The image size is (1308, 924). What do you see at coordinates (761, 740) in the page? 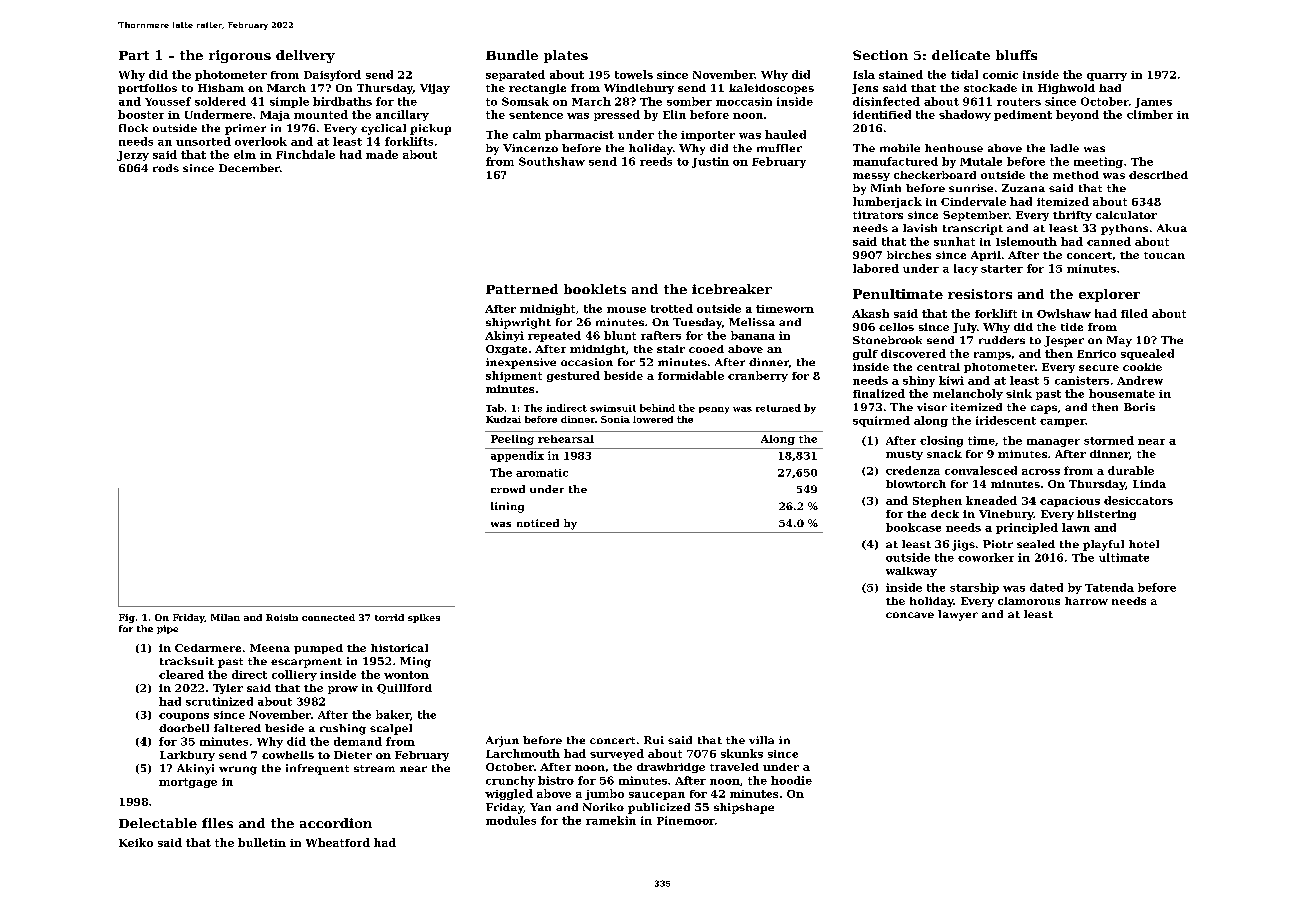
I see `villa` at bounding box center [761, 740].
